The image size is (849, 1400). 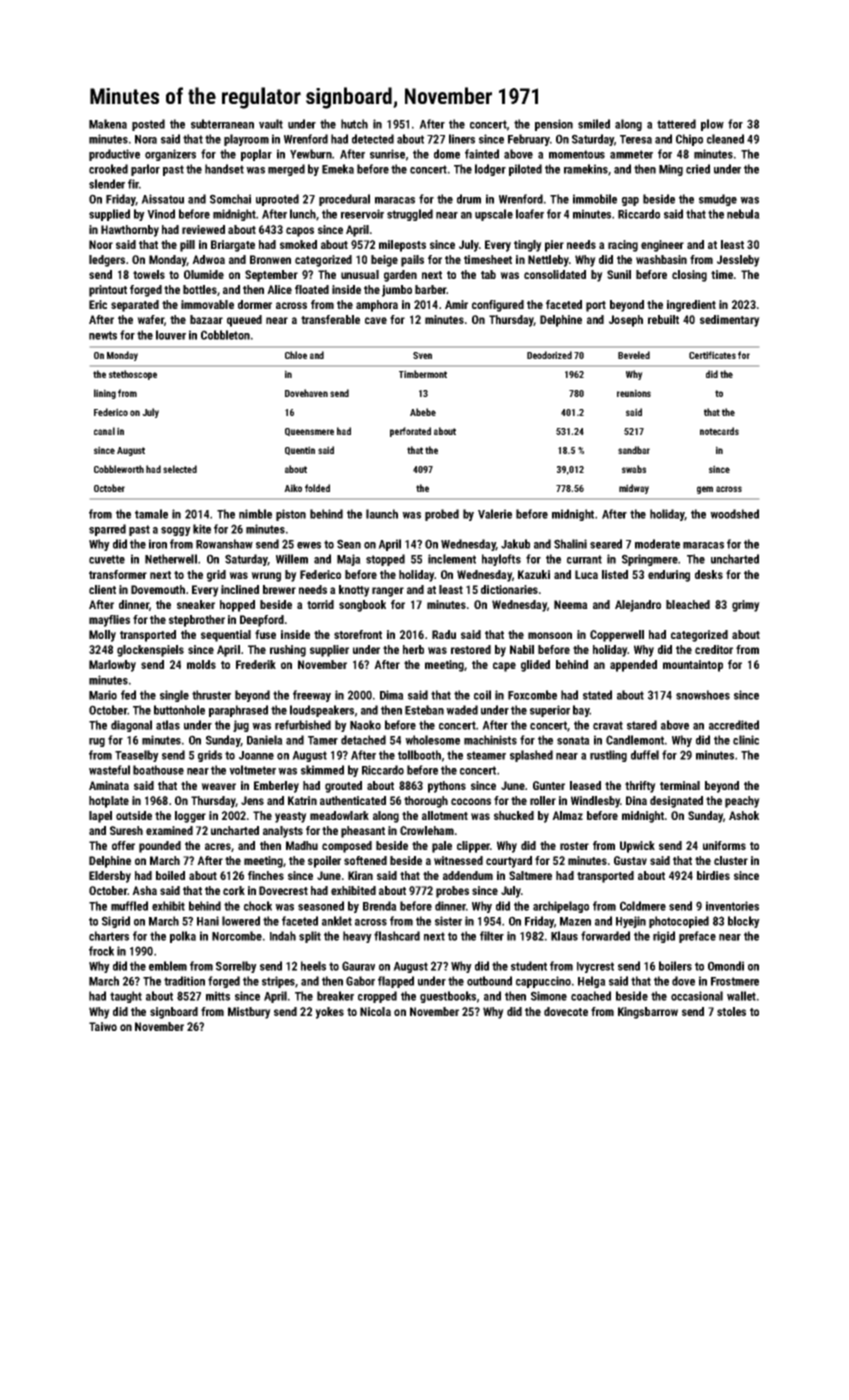 What do you see at coordinates (252, 800) in the image?
I see `Jens` at bounding box center [252, 800].
